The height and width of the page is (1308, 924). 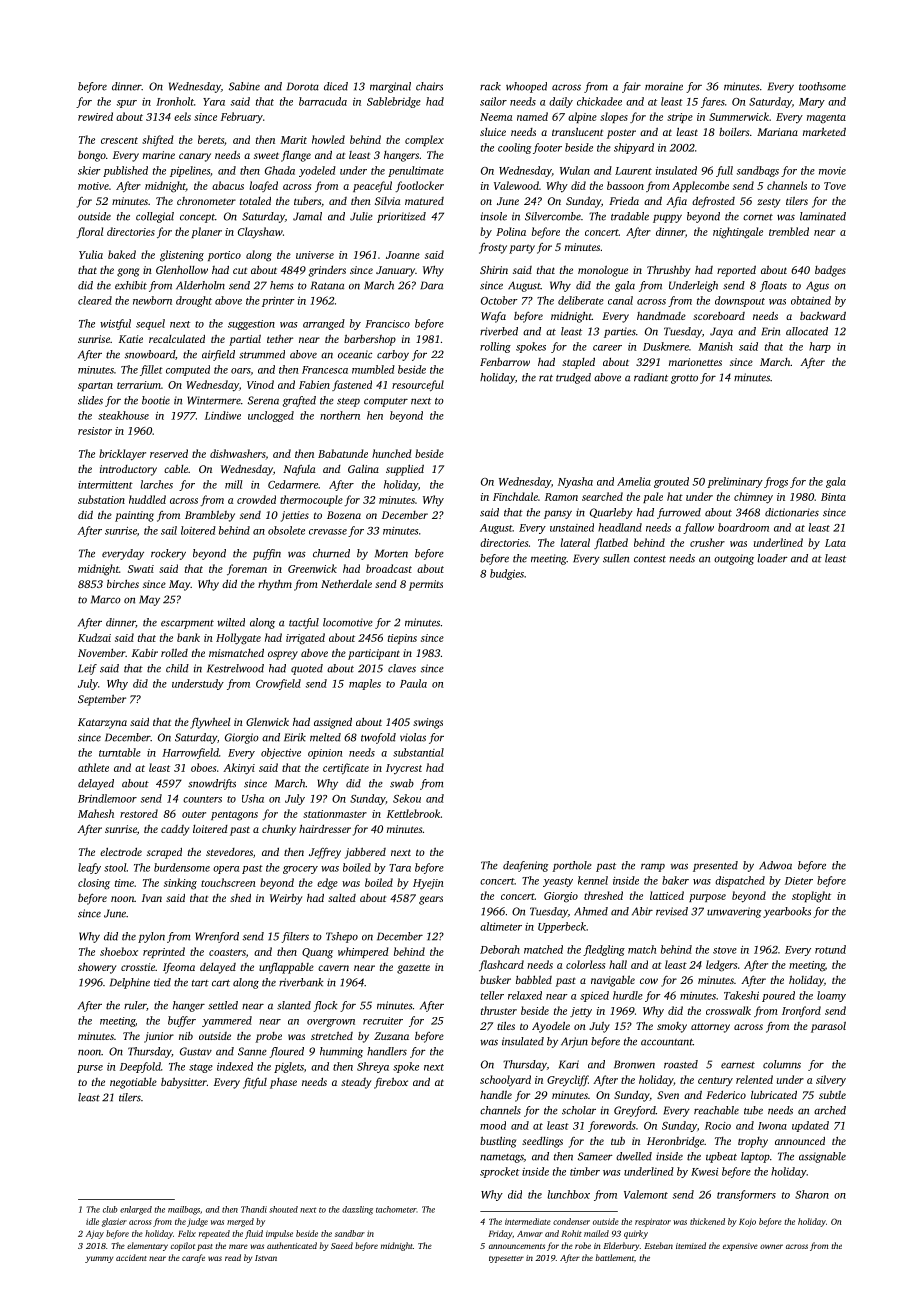 What do you see at coordinates (666, 346) in the page?
I see `Duskmere` at bounding box center [666, 346].
